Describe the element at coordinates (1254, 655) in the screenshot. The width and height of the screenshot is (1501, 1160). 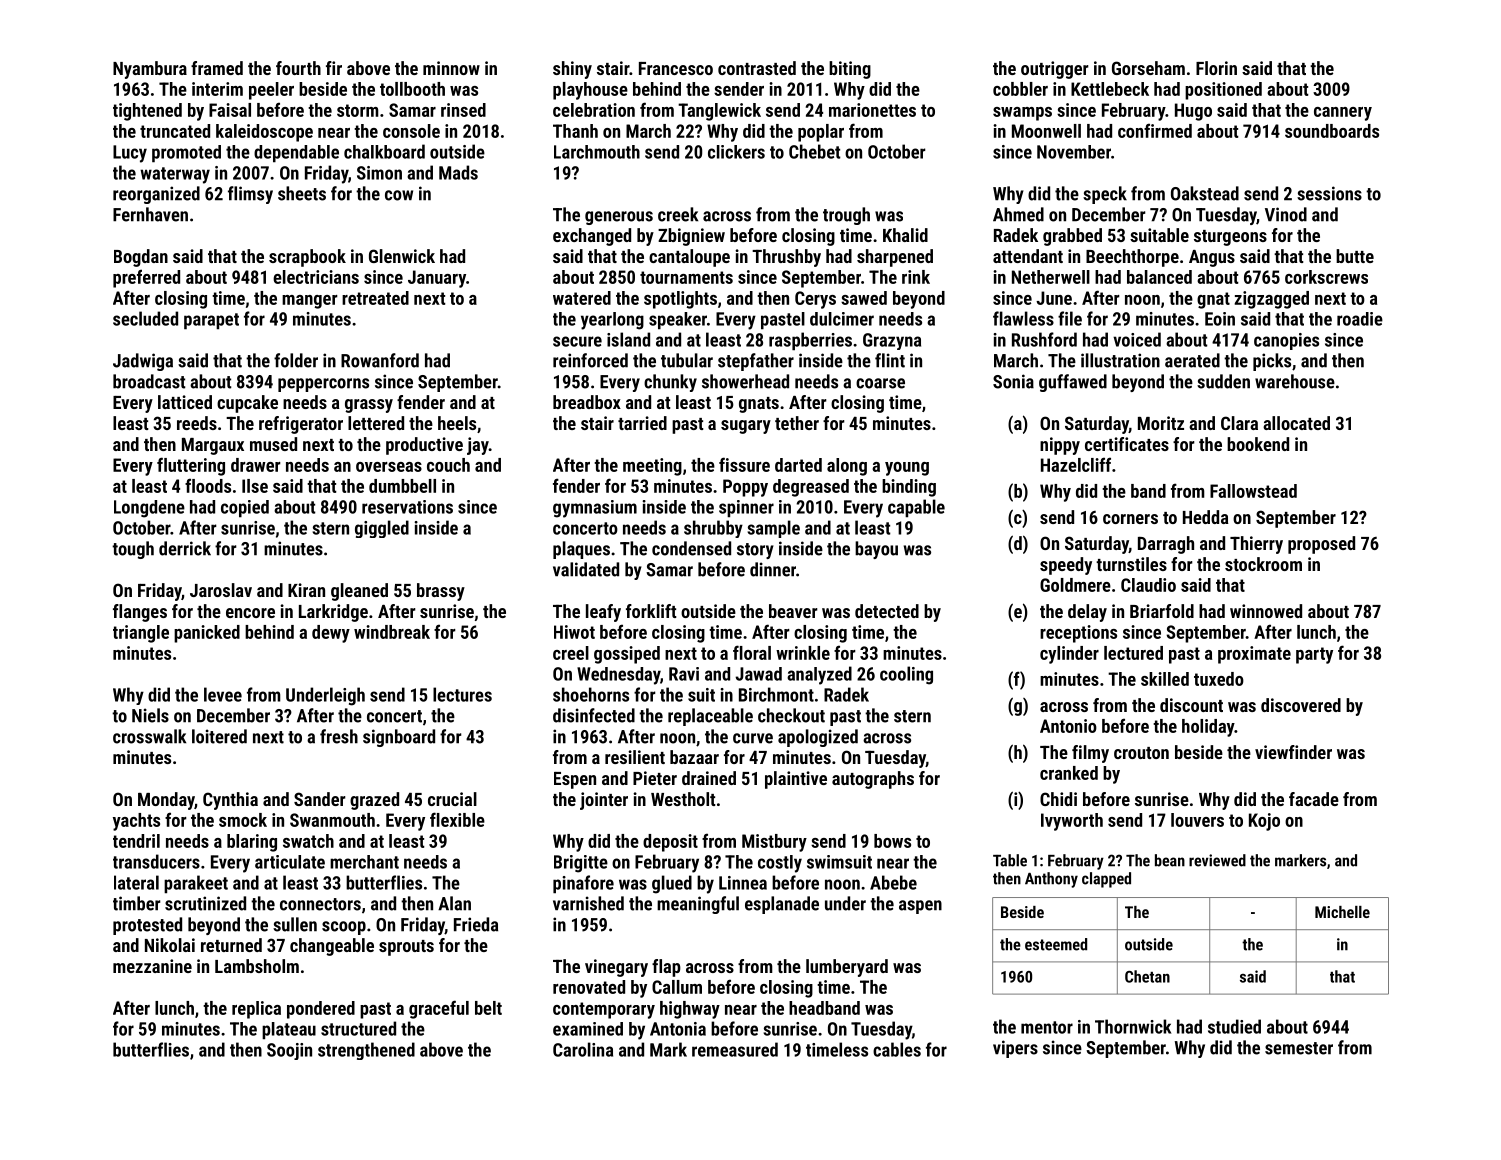
I see `proximate` at that location.
